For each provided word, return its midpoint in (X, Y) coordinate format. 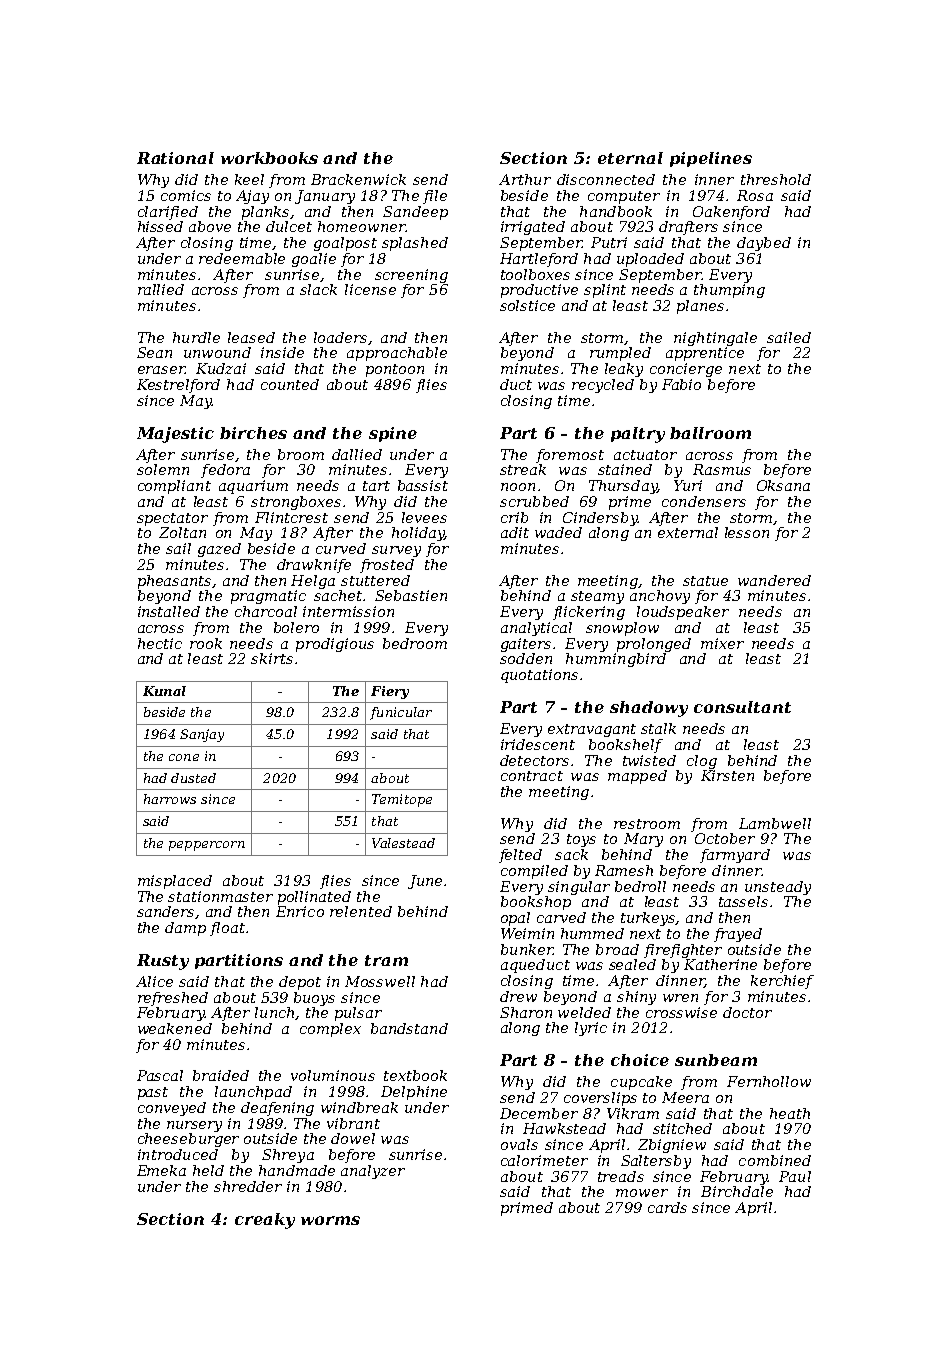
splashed (415, 244)
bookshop (536, 903)
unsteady (778, 888)
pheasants (174, 582)
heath (790, 1113)
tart (376, 486)
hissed (160, 226)
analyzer (373, 1172)
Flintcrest (291, 517)
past (153, 1093)
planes (700, 307)
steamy (597, 597)
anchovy (660, 597)
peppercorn (207, 846)
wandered (774, 580)
